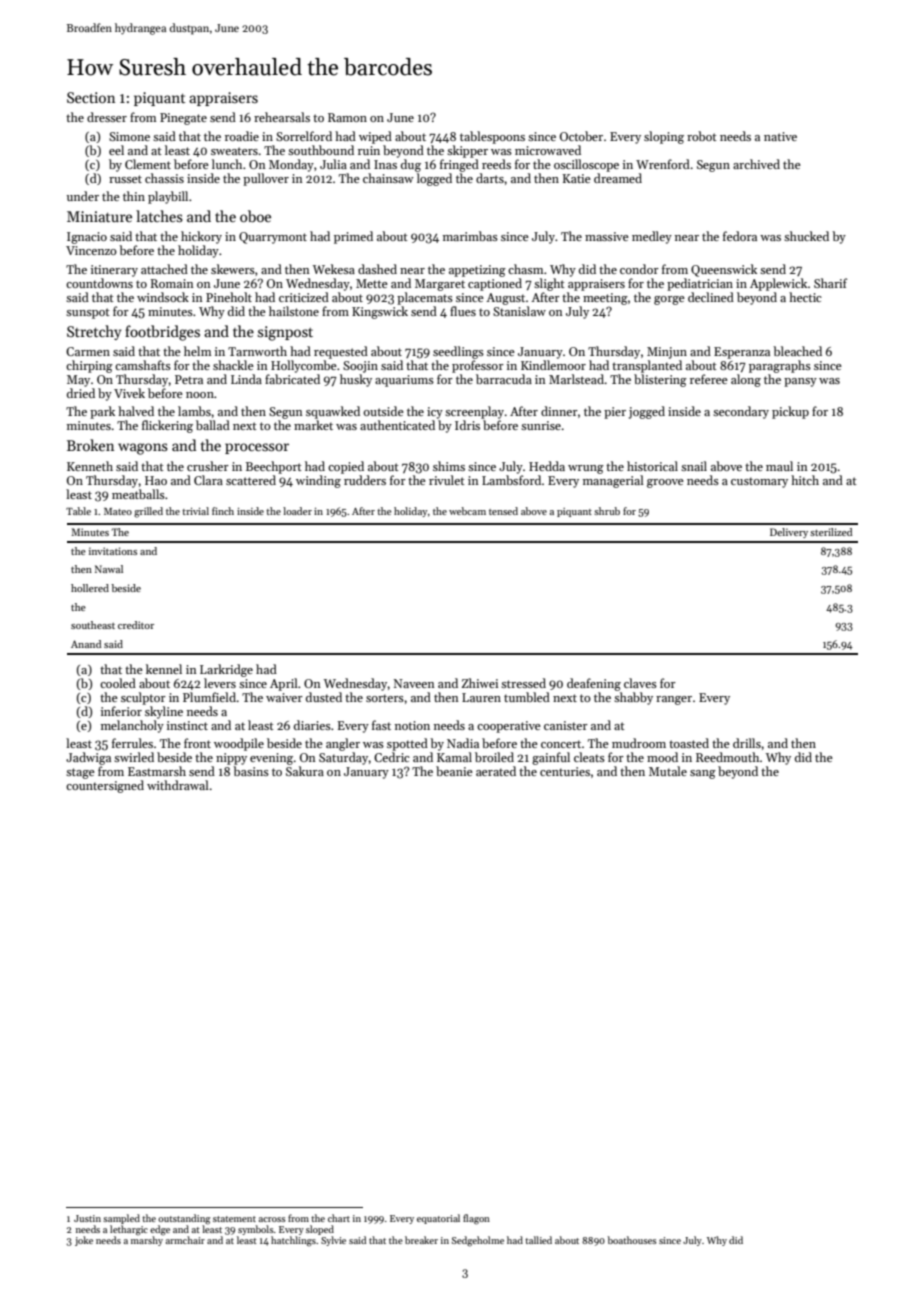  What do you see at coordinates (674, 700) in the document?
I see `ranger` at bounding box center [674, 700].
